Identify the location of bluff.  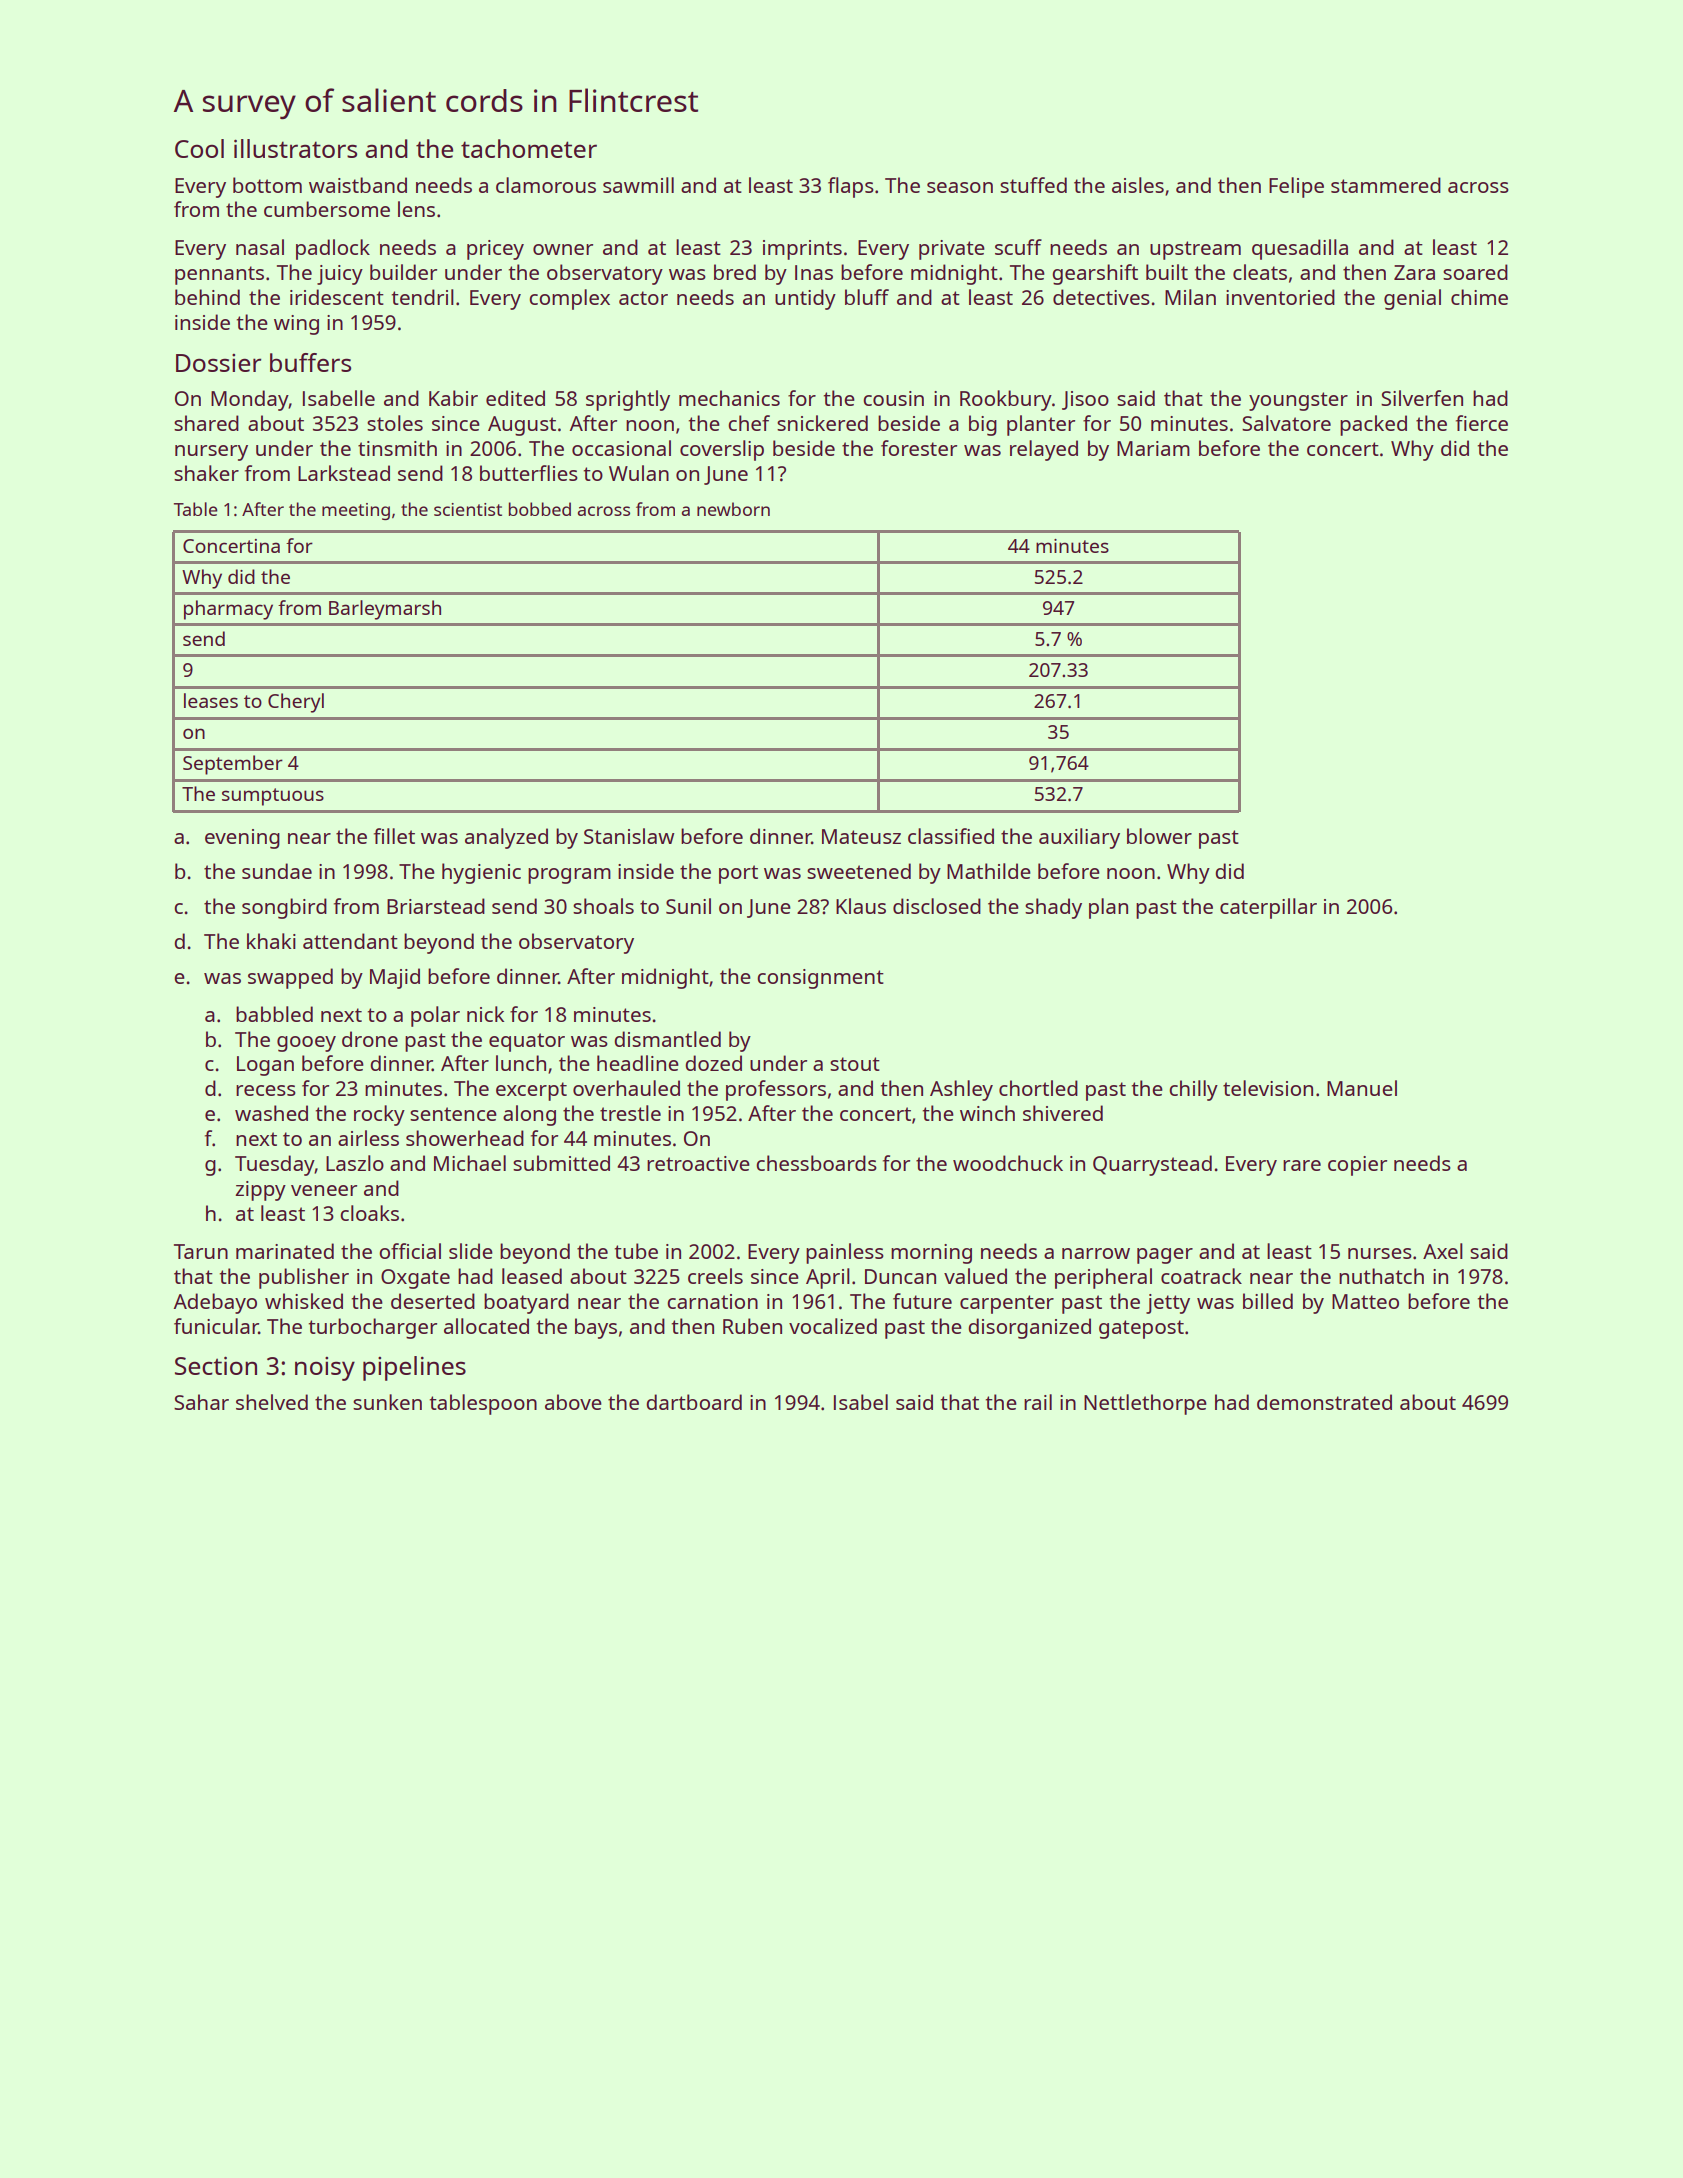
(867, 297).
